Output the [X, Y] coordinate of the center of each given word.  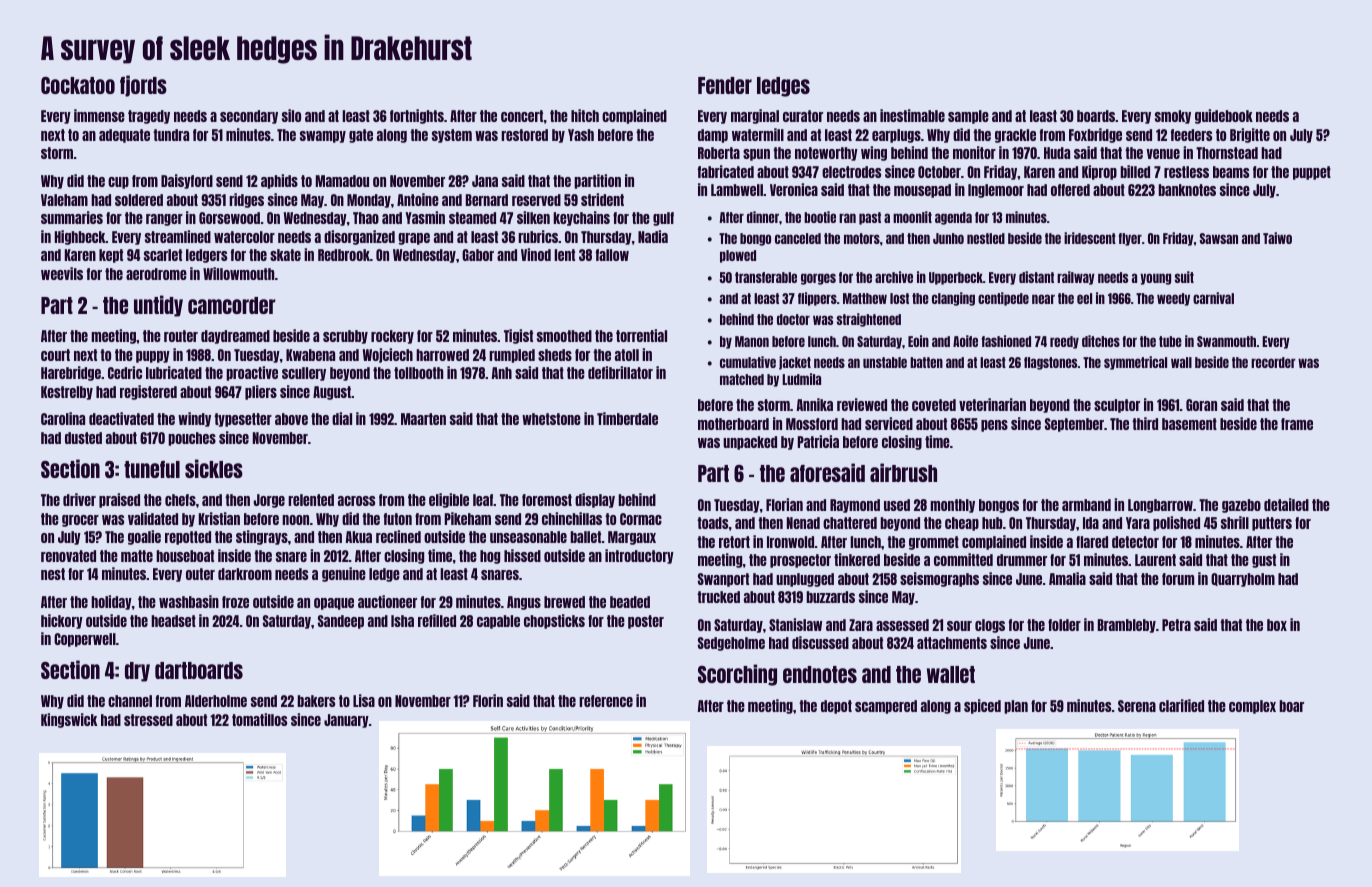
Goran [1201, 405]
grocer [80, 521]
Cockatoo [78, 85]
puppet [1312, 173]
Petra [1176, 625]
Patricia [818, 441]
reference [606, 701]
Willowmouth [238, 273]
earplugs [896, 136]
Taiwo [1277, 238]
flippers [817, 299]
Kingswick [69, 720]
